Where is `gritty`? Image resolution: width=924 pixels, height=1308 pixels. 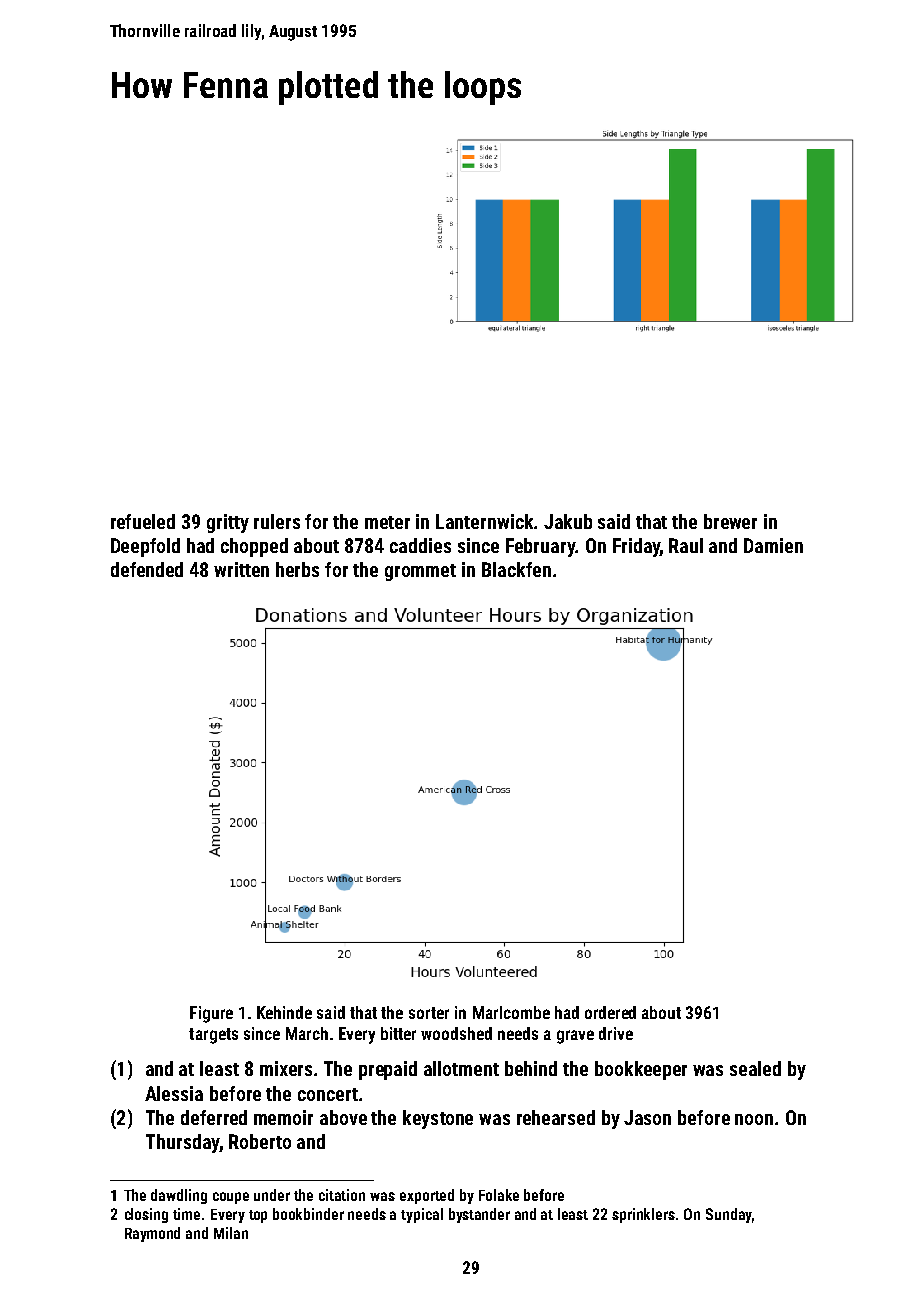 gritty is located at coordinates (228, 523).
